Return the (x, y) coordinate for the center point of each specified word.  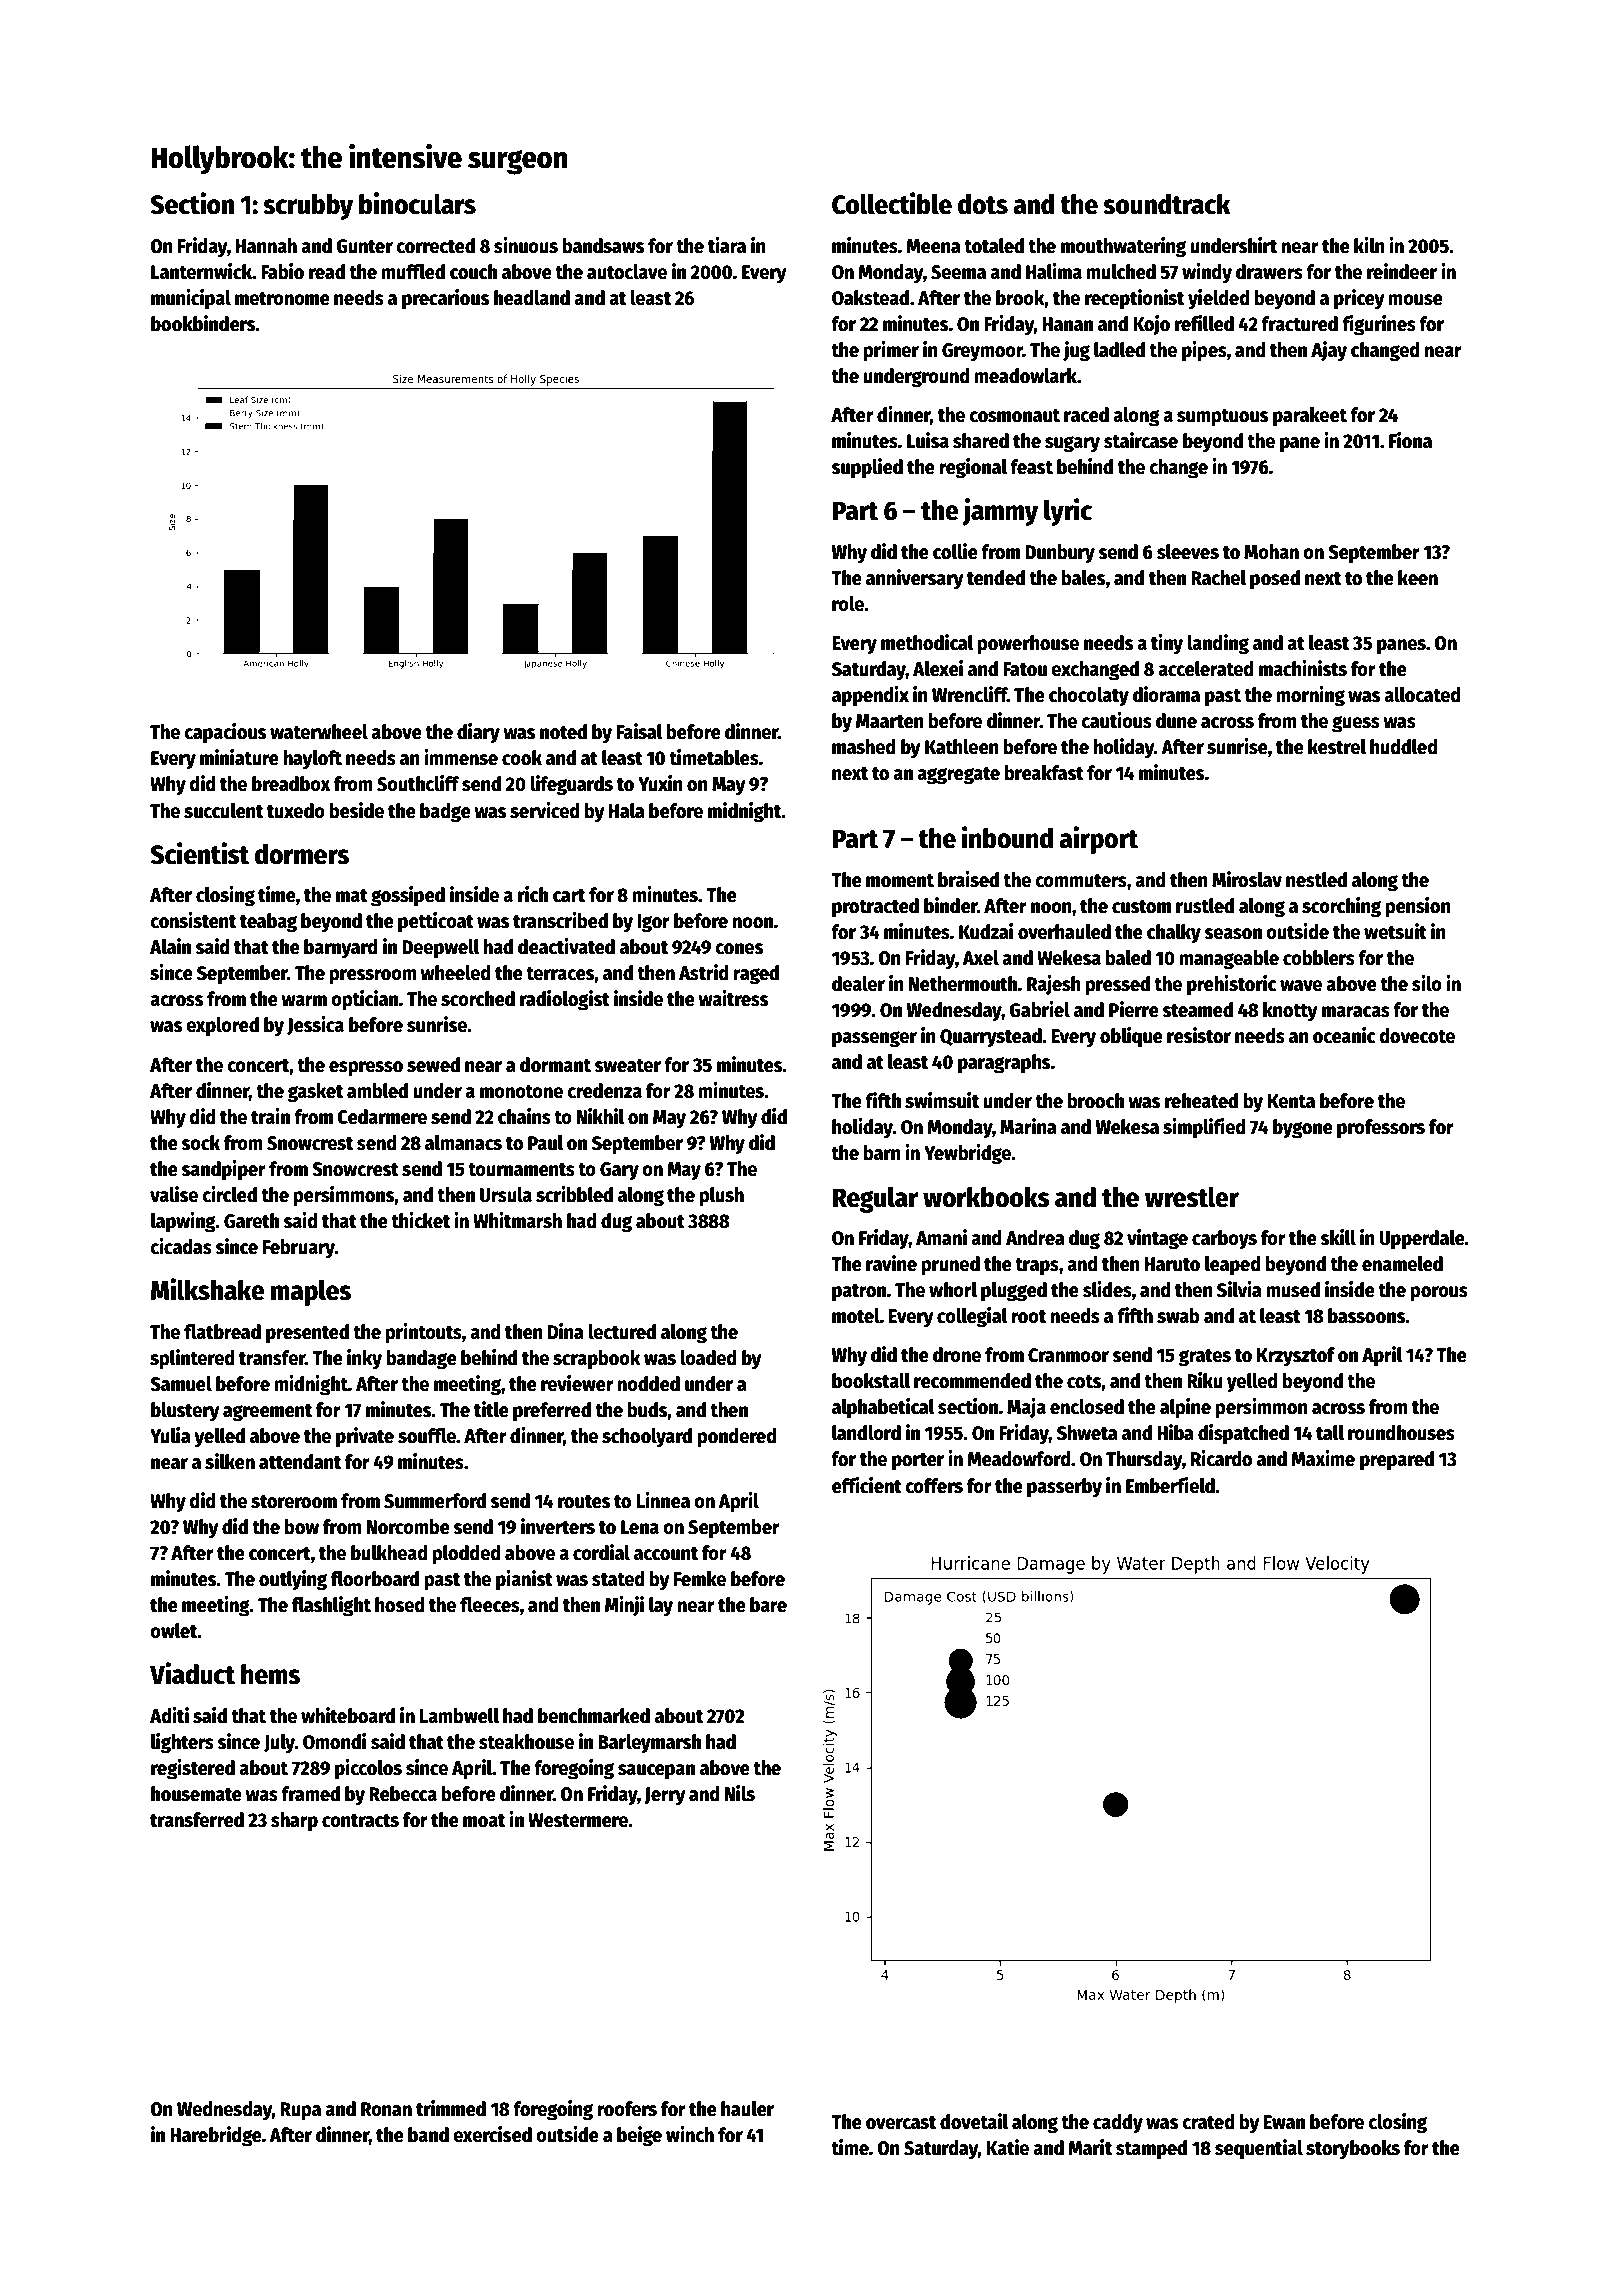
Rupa (300, 2111)
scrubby (308, 207)
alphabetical (883, 1408)
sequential (1259, 2149)
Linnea (663, 1500)
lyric (1068, 512)
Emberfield (1170, 1485)
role (848, 604)
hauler (747, 2109)
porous (1439, 1294)
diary (478, 733)
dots (983, 204)
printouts (423, 1333)
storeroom (294, 1502)
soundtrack (1167, 204)
